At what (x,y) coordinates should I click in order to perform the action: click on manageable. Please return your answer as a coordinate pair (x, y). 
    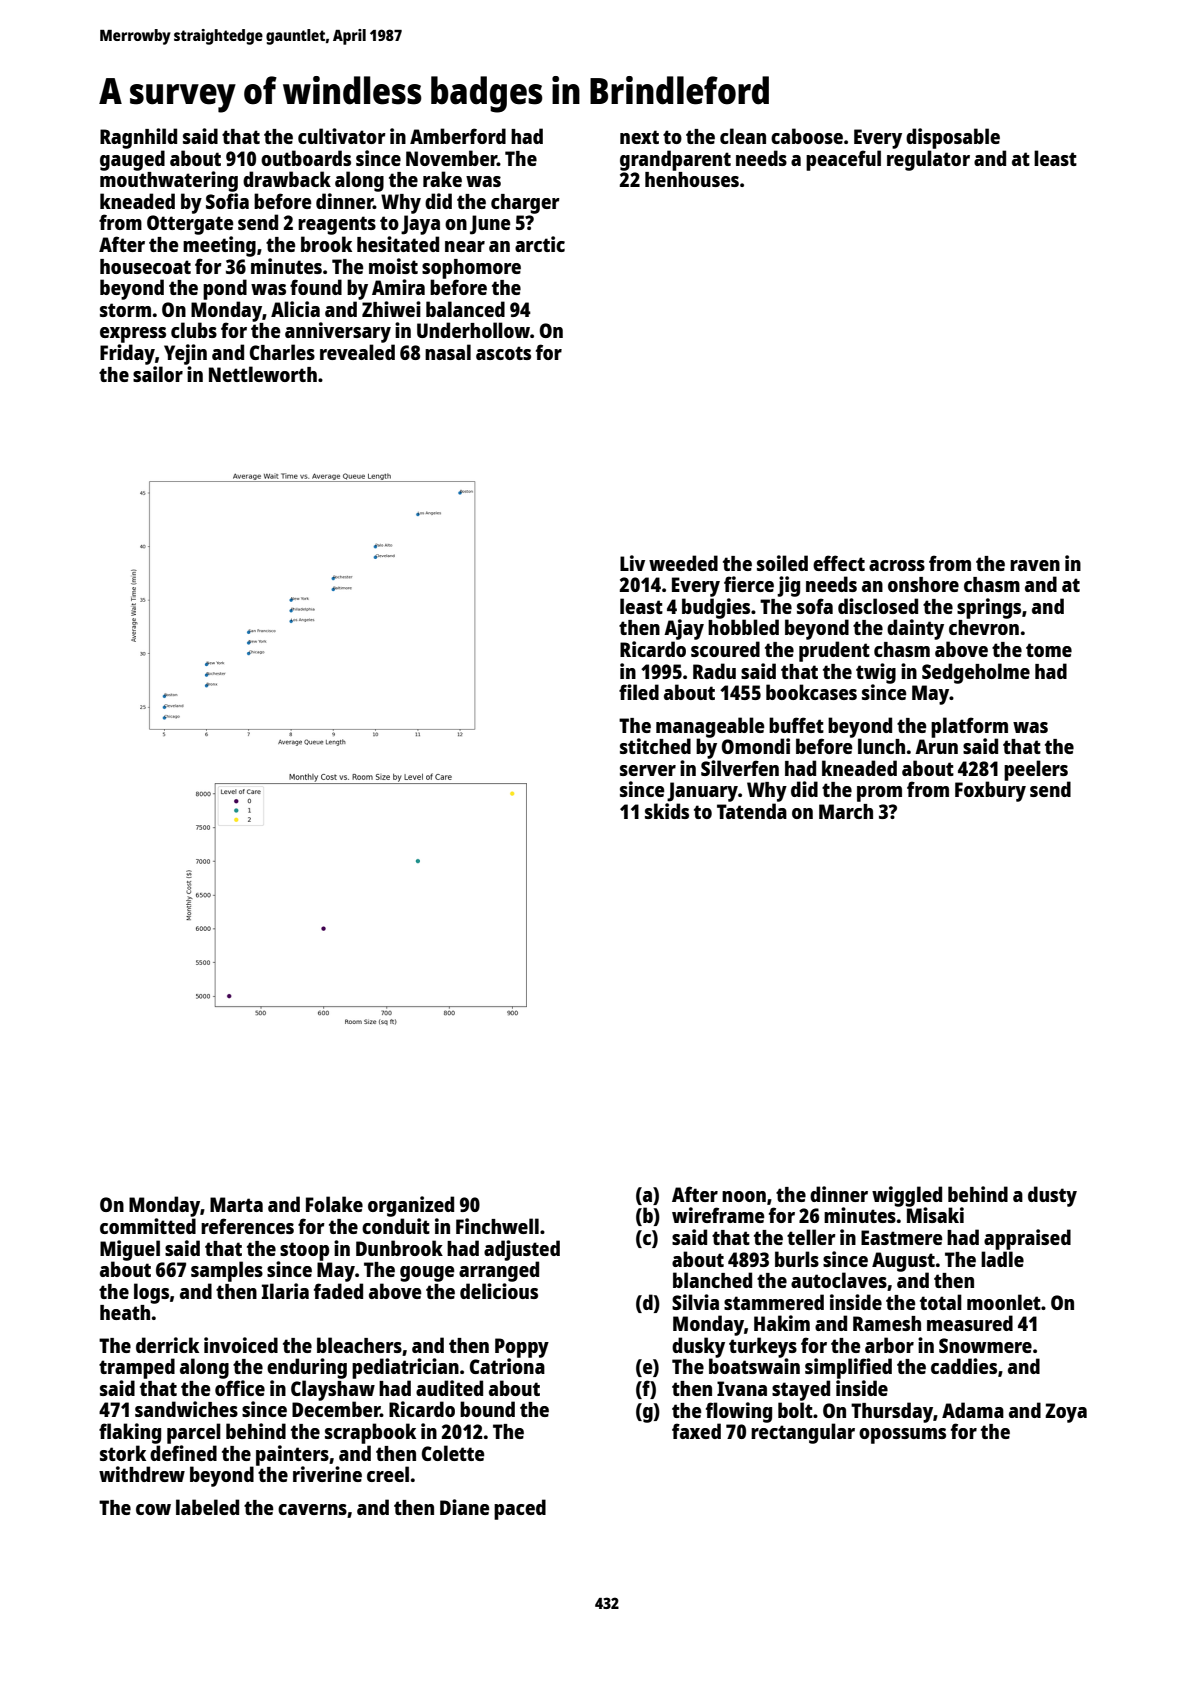
    Looking at the image, I should click on (710, 727).
